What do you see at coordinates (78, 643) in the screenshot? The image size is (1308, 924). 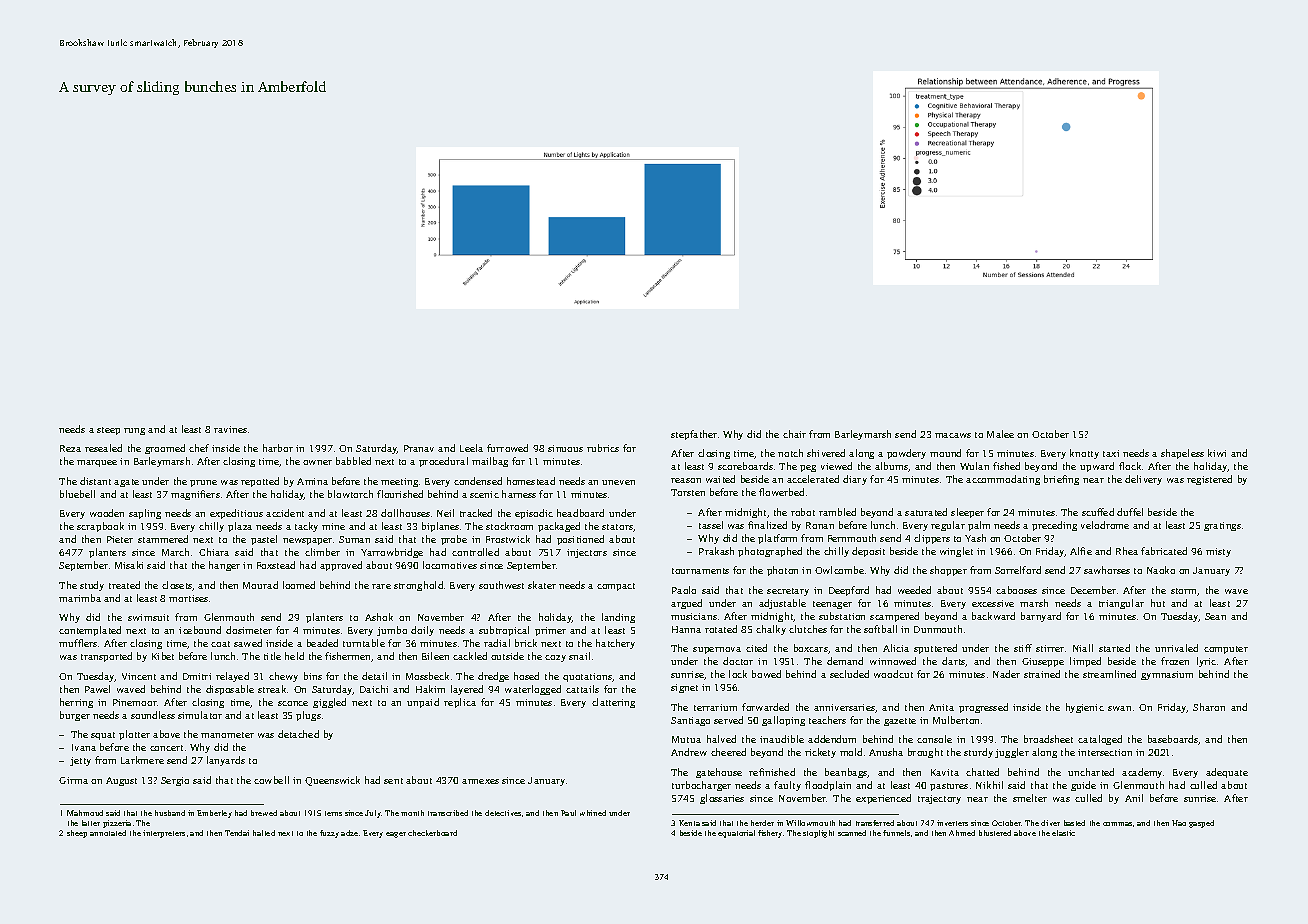 I see `mufflers` at bounding box center [78, 643].
